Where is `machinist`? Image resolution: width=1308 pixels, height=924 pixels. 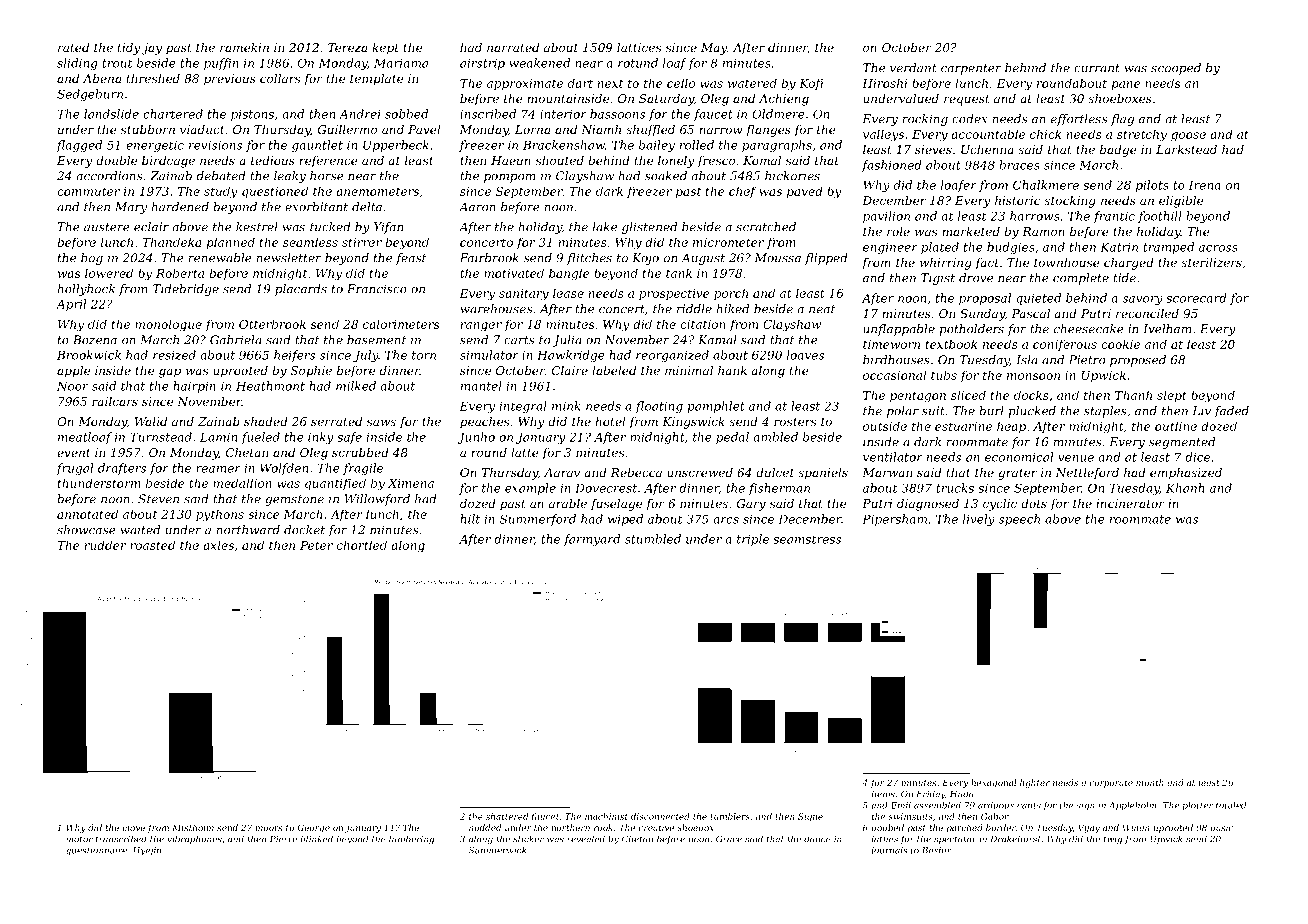
machinist is located at coordinates (606, 816).
